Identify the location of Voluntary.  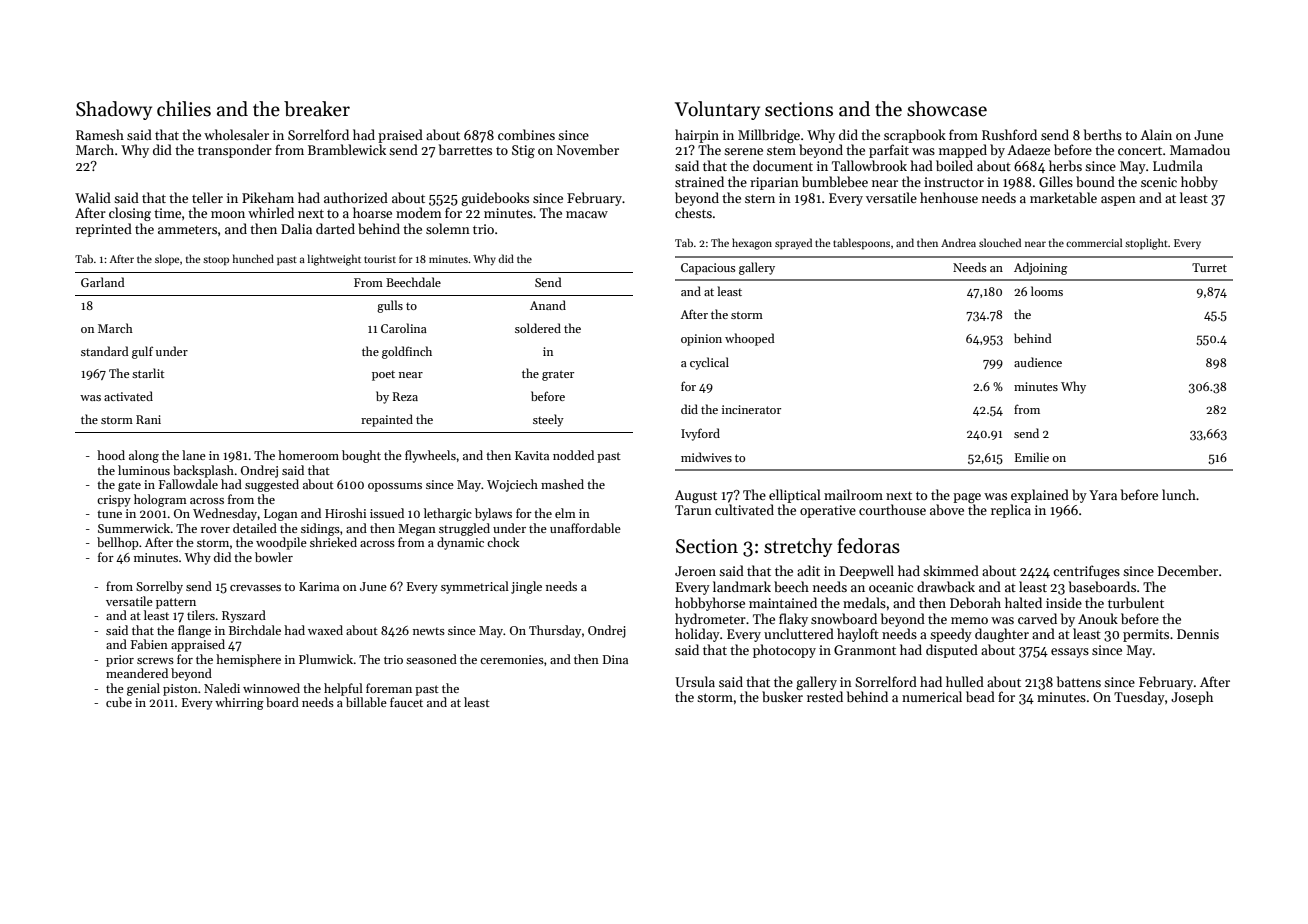
(717, 110).
